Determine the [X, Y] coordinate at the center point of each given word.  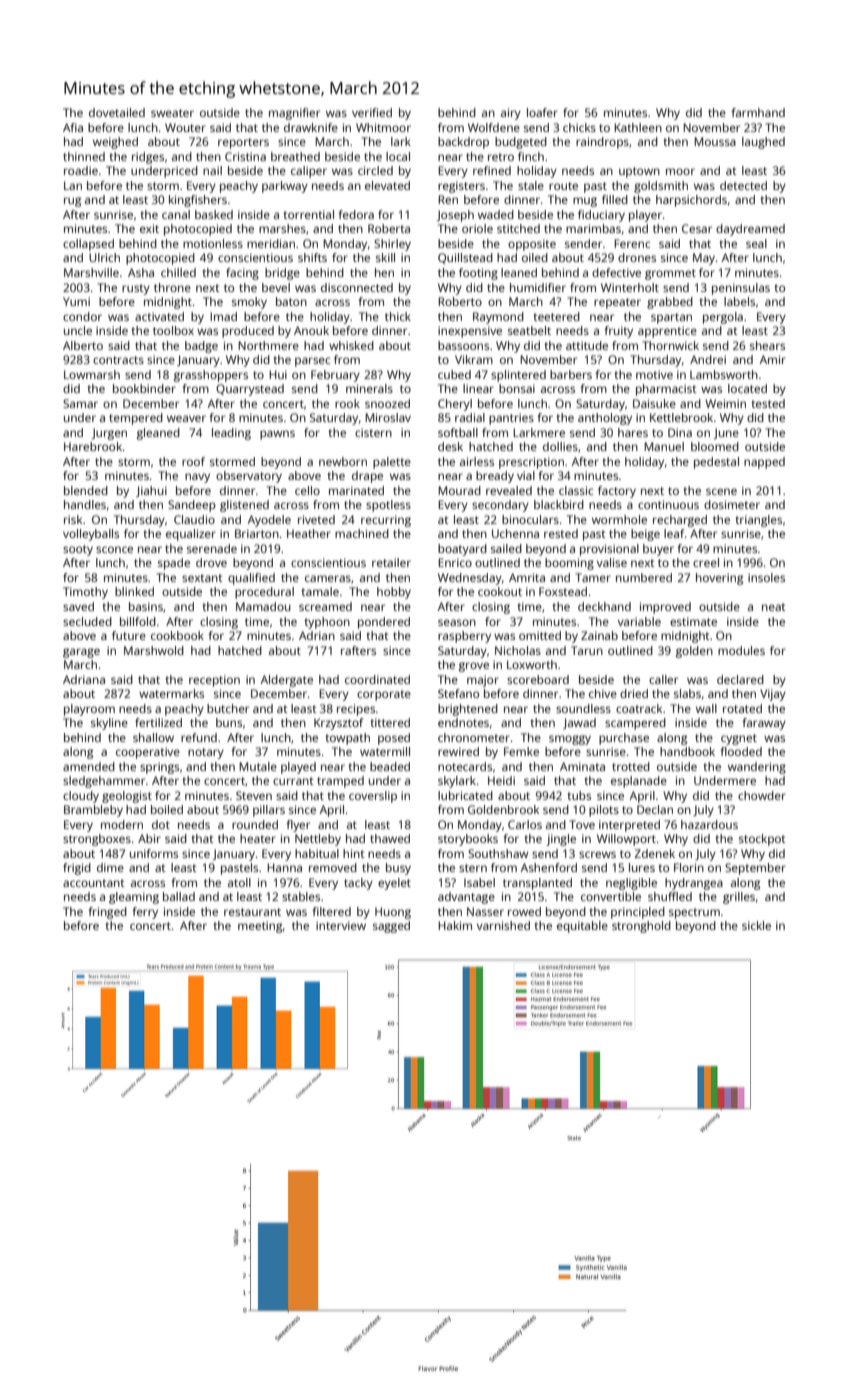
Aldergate [287, 681]
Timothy [85, 593]
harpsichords [691, 201]
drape [367, 477]
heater [258, 838]
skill [385, 257]
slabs [687, 693]
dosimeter [732, 504]
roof [193, 461]
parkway [285, 187]
